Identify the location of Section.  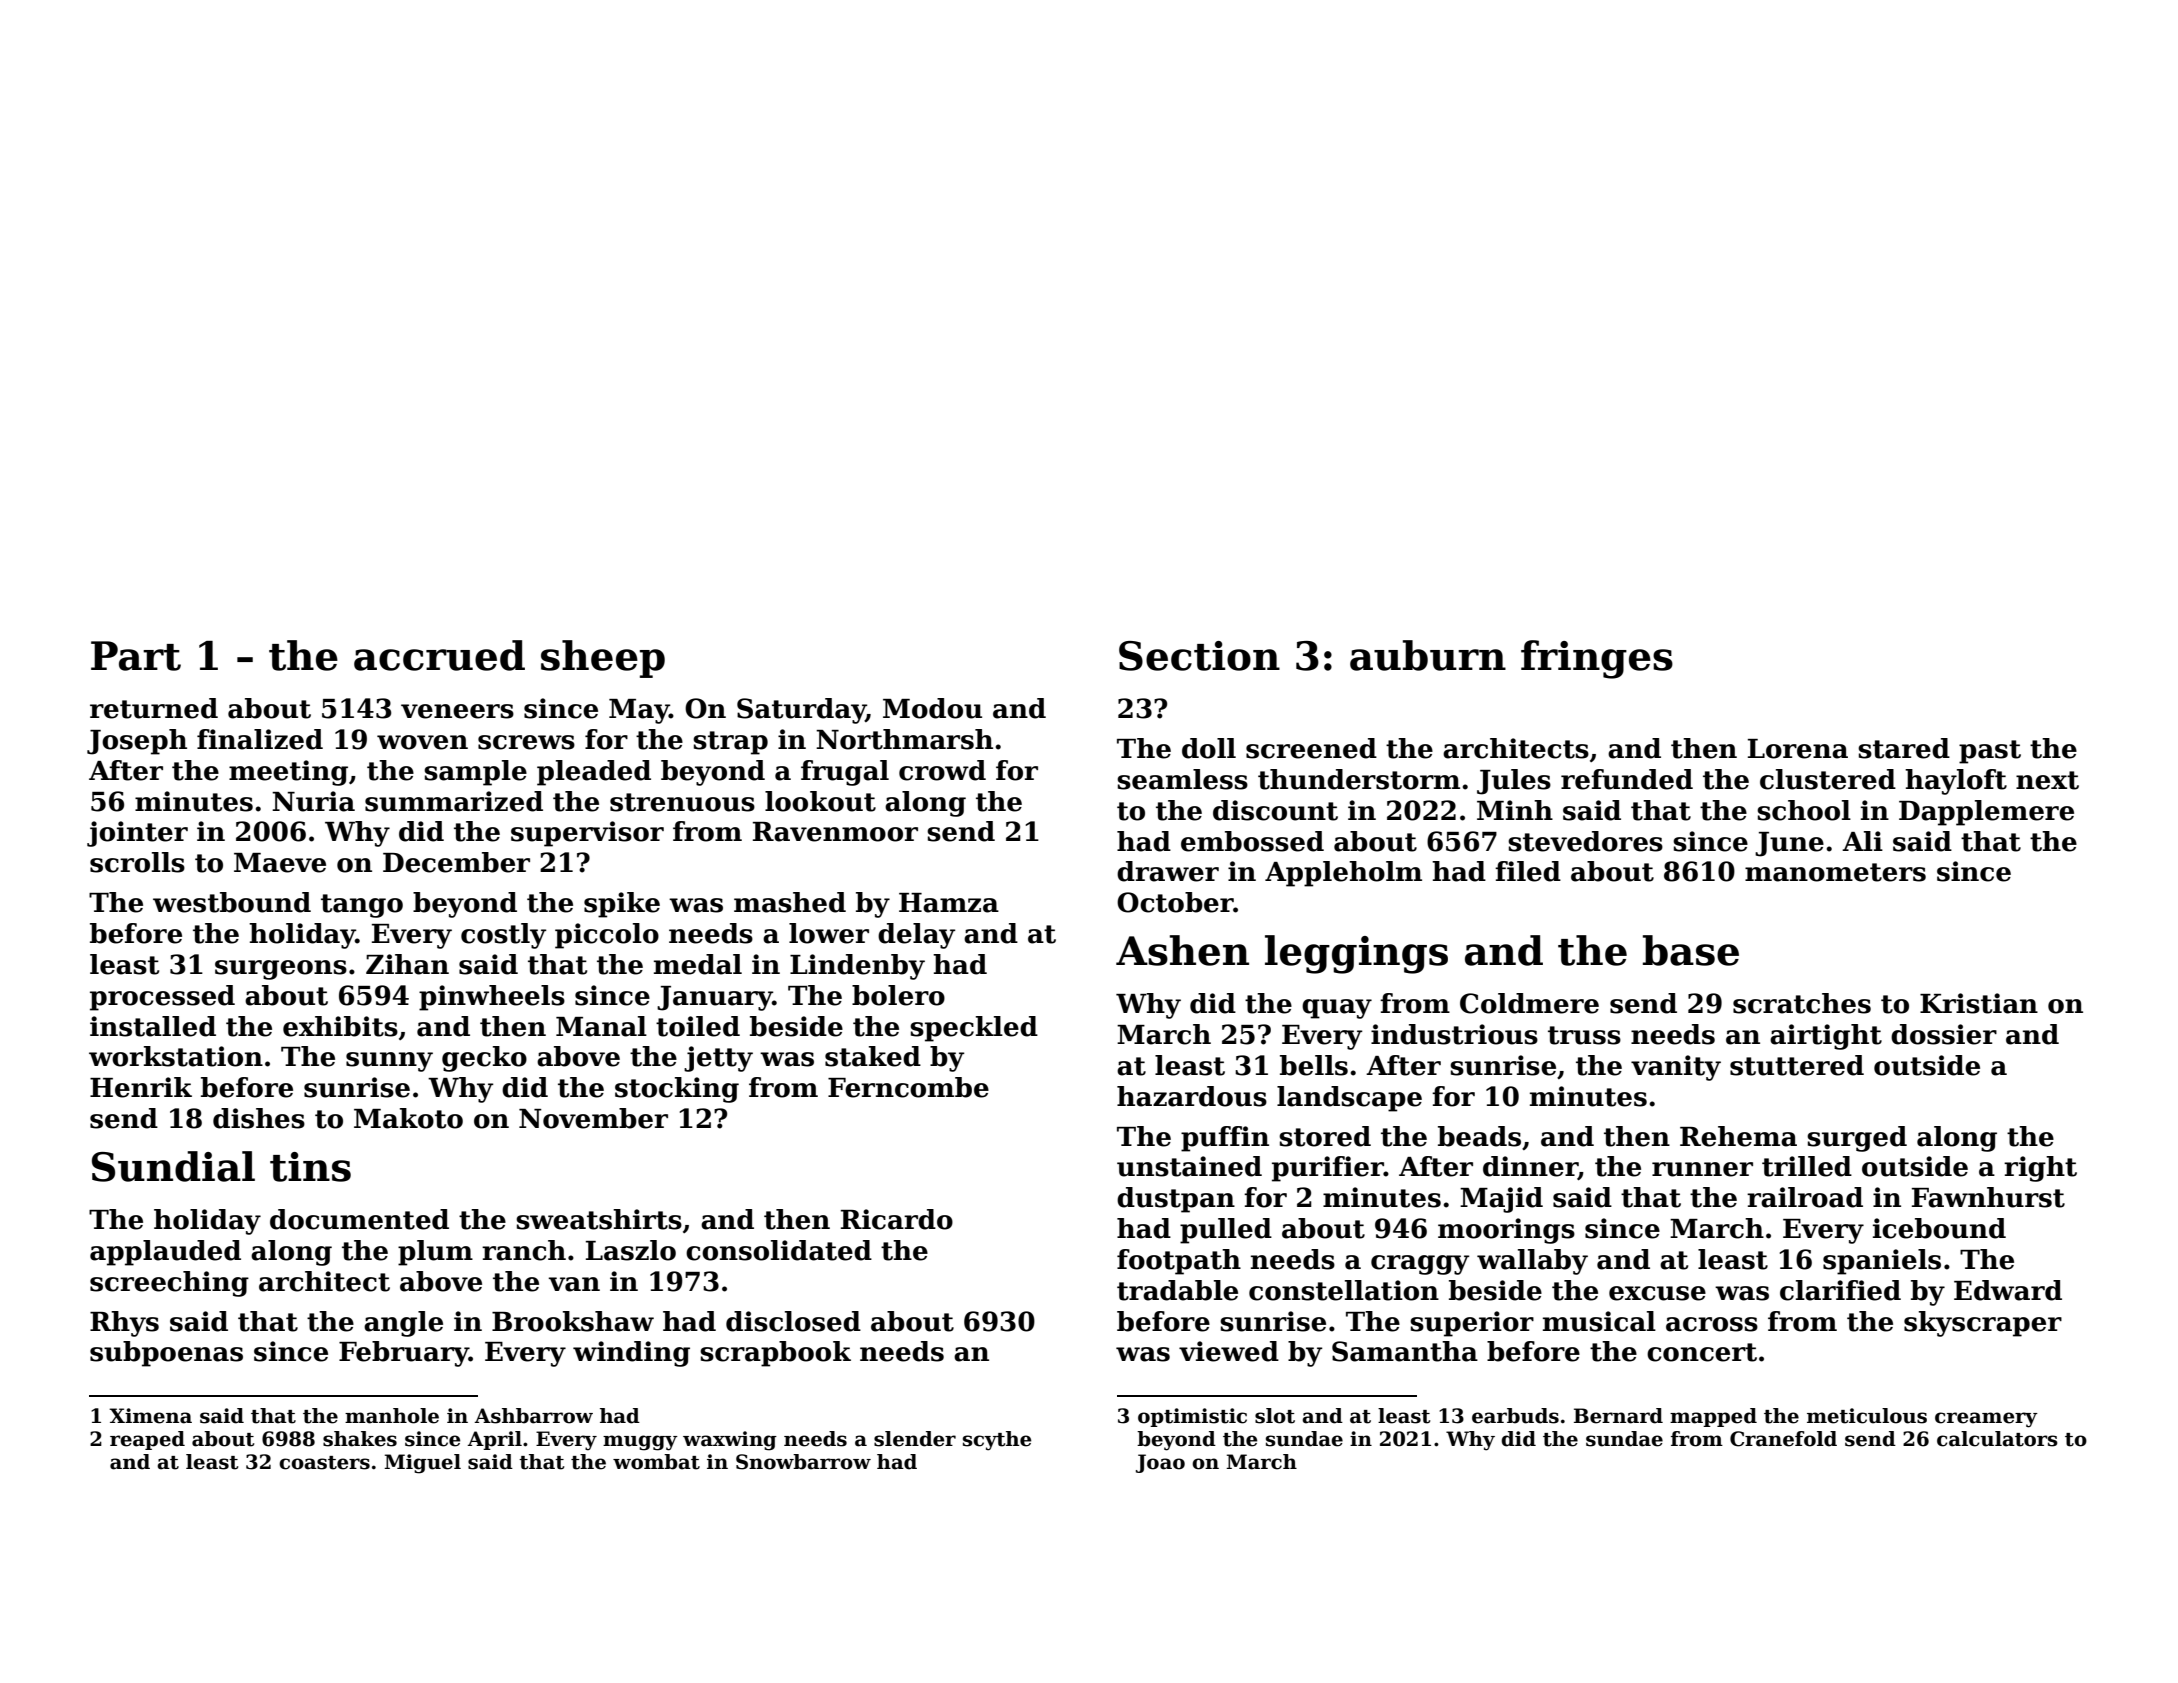
(1199, 656).
